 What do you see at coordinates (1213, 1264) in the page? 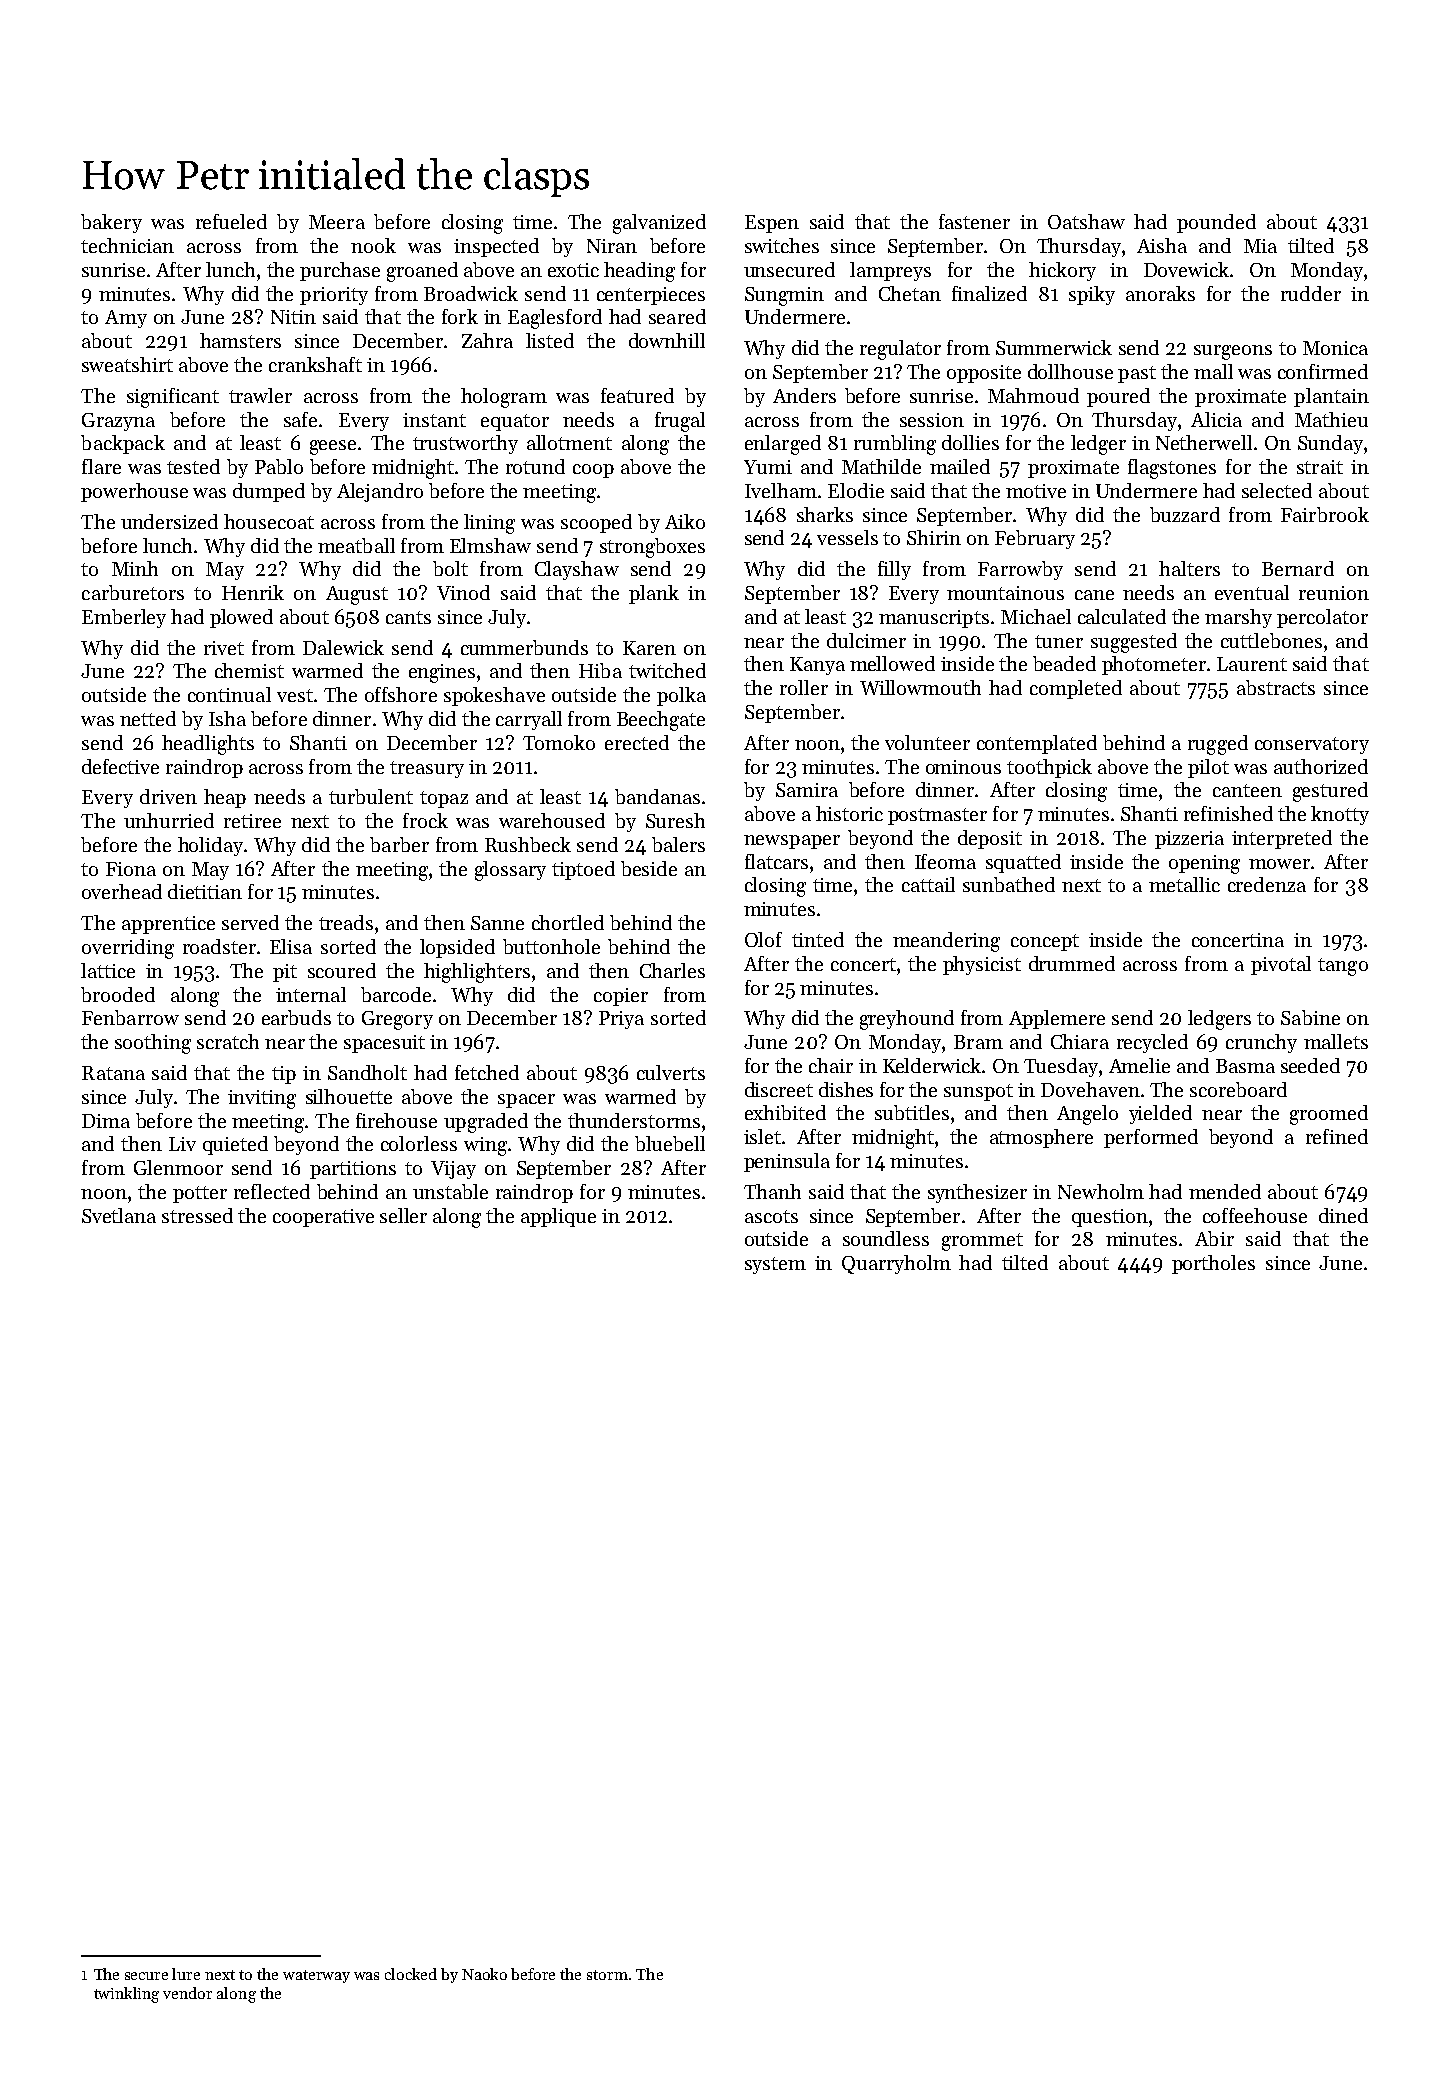
I see `portholes` at bounding box center [1213, 1264].
